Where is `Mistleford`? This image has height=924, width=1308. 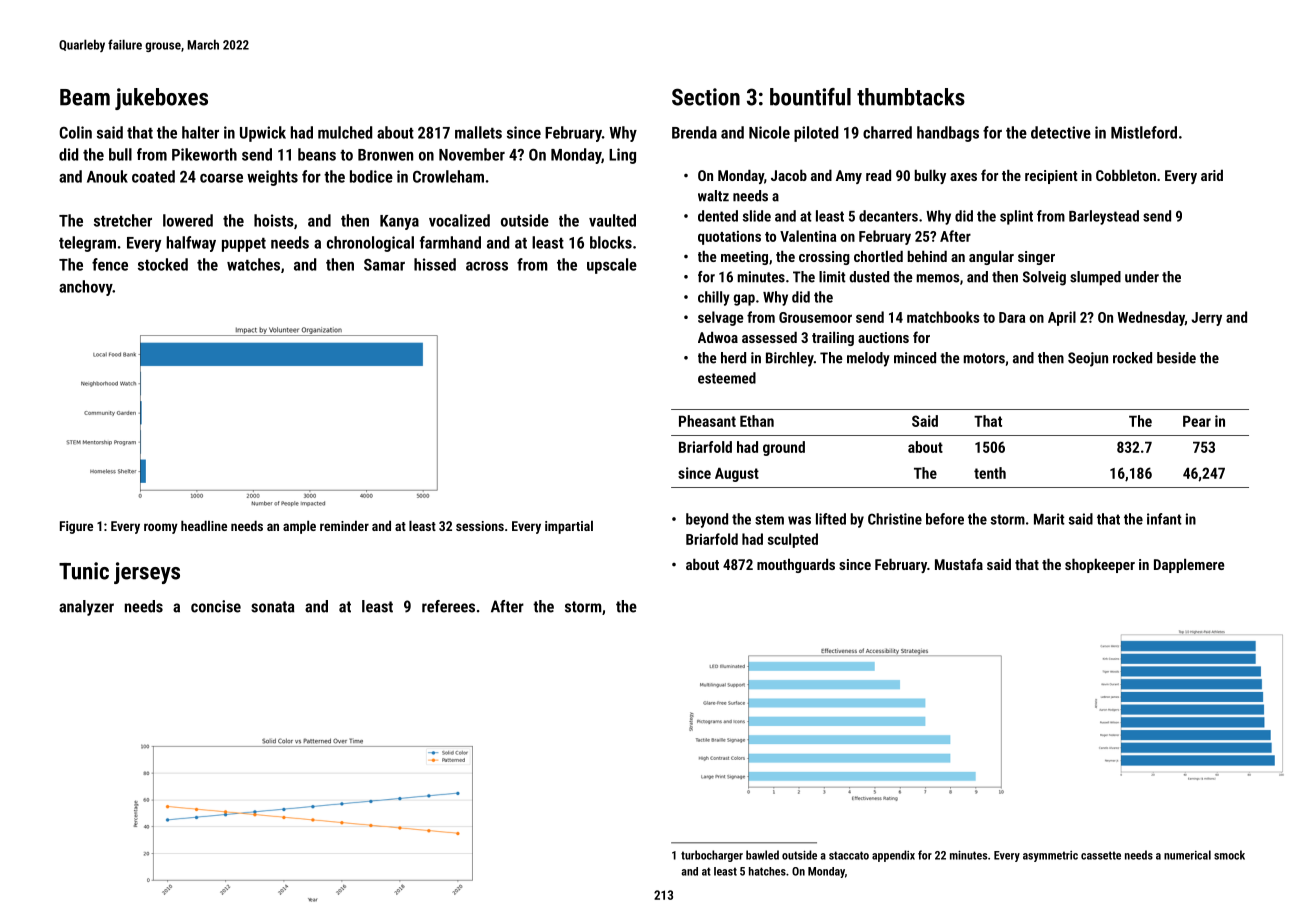
Mistleford is located at coordinates (1144, 132).
